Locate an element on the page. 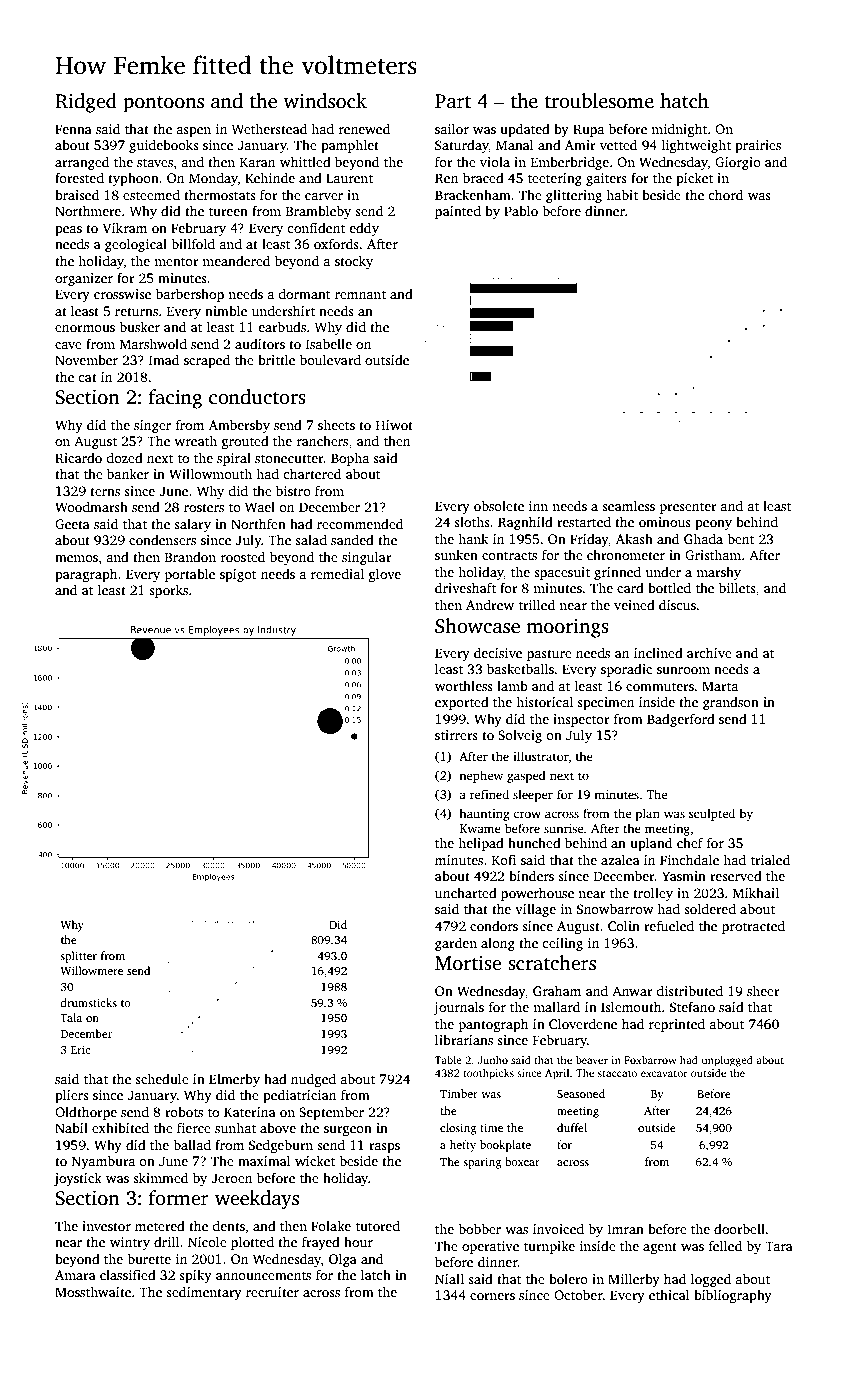 The height and width of the image is (1400, 849). pontoons is located at coordinates (163, 104).
